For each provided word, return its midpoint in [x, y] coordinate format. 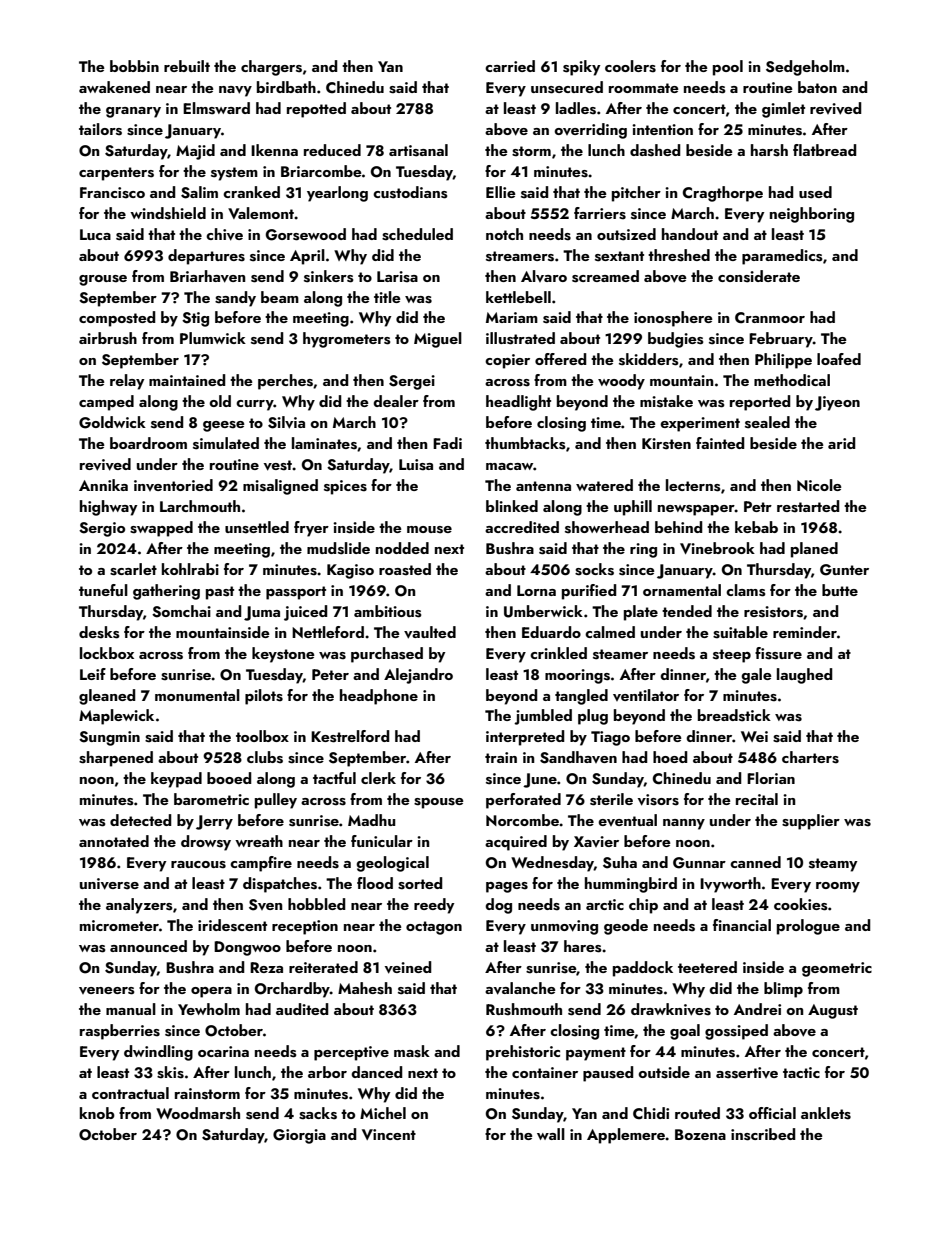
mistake [666, 401]
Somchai [181, 611]
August [833, 1011]
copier [507, 361]
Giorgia [299, 1136]
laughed [805, 676]
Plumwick [213, 338]
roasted [405, 569]
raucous [198, 865]
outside [664, 1072]
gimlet [783, 110]
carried [510, 66]
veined [408, 967]
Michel [383, 1113]
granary [133, 112]
